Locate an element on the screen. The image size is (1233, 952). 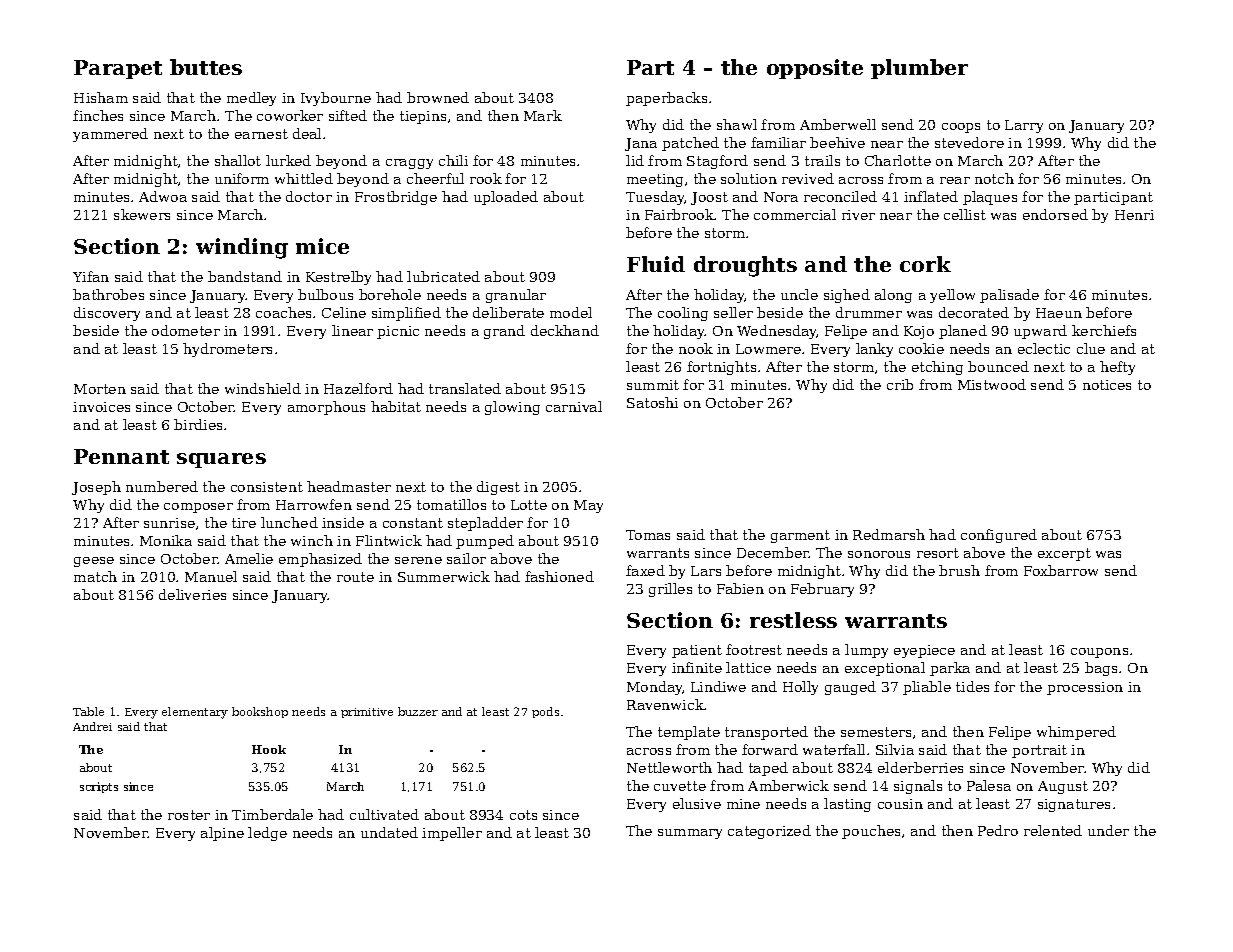
Parapet is located at coordinates (118, 69).
